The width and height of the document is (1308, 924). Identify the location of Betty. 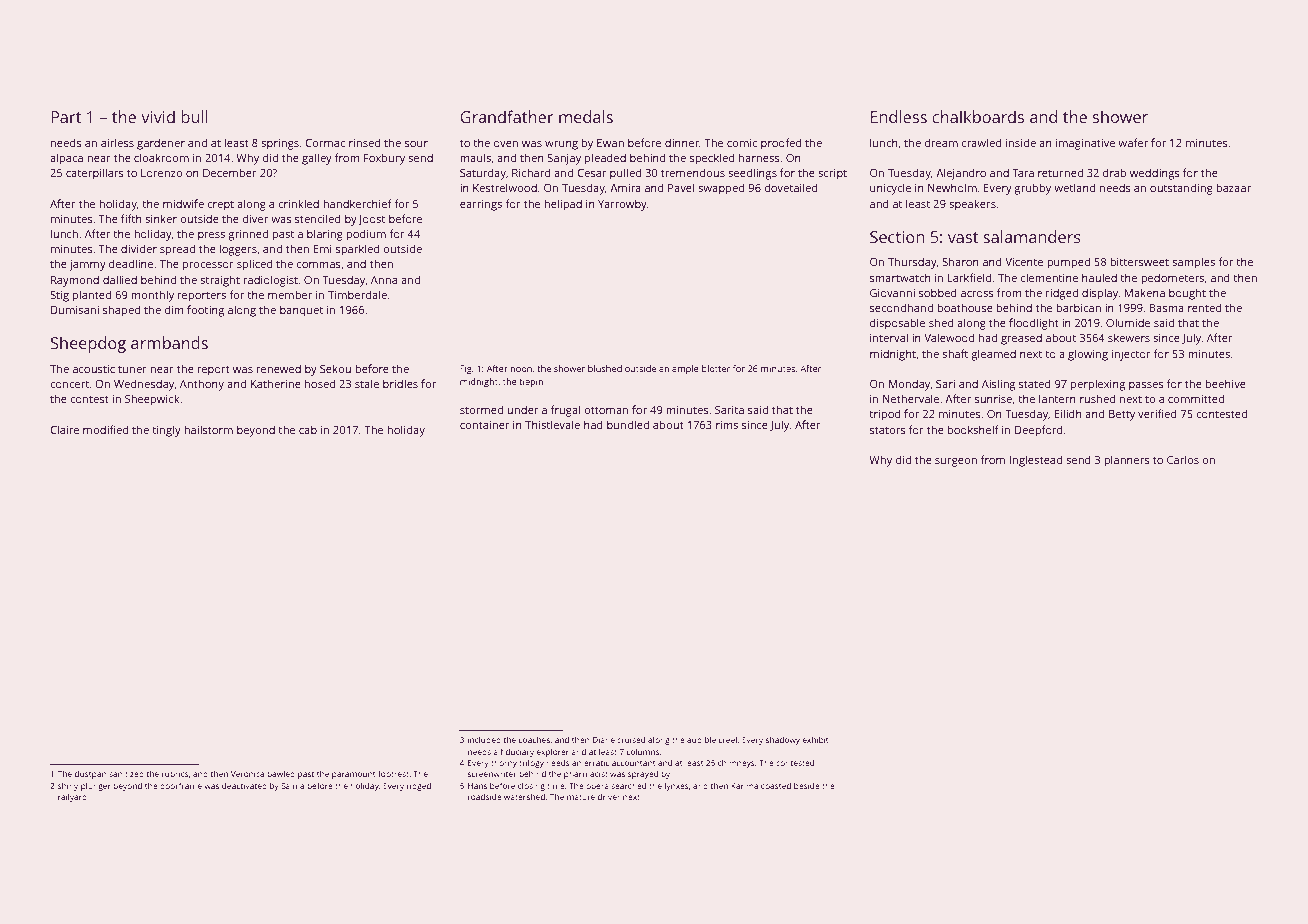
(1122, 415).
